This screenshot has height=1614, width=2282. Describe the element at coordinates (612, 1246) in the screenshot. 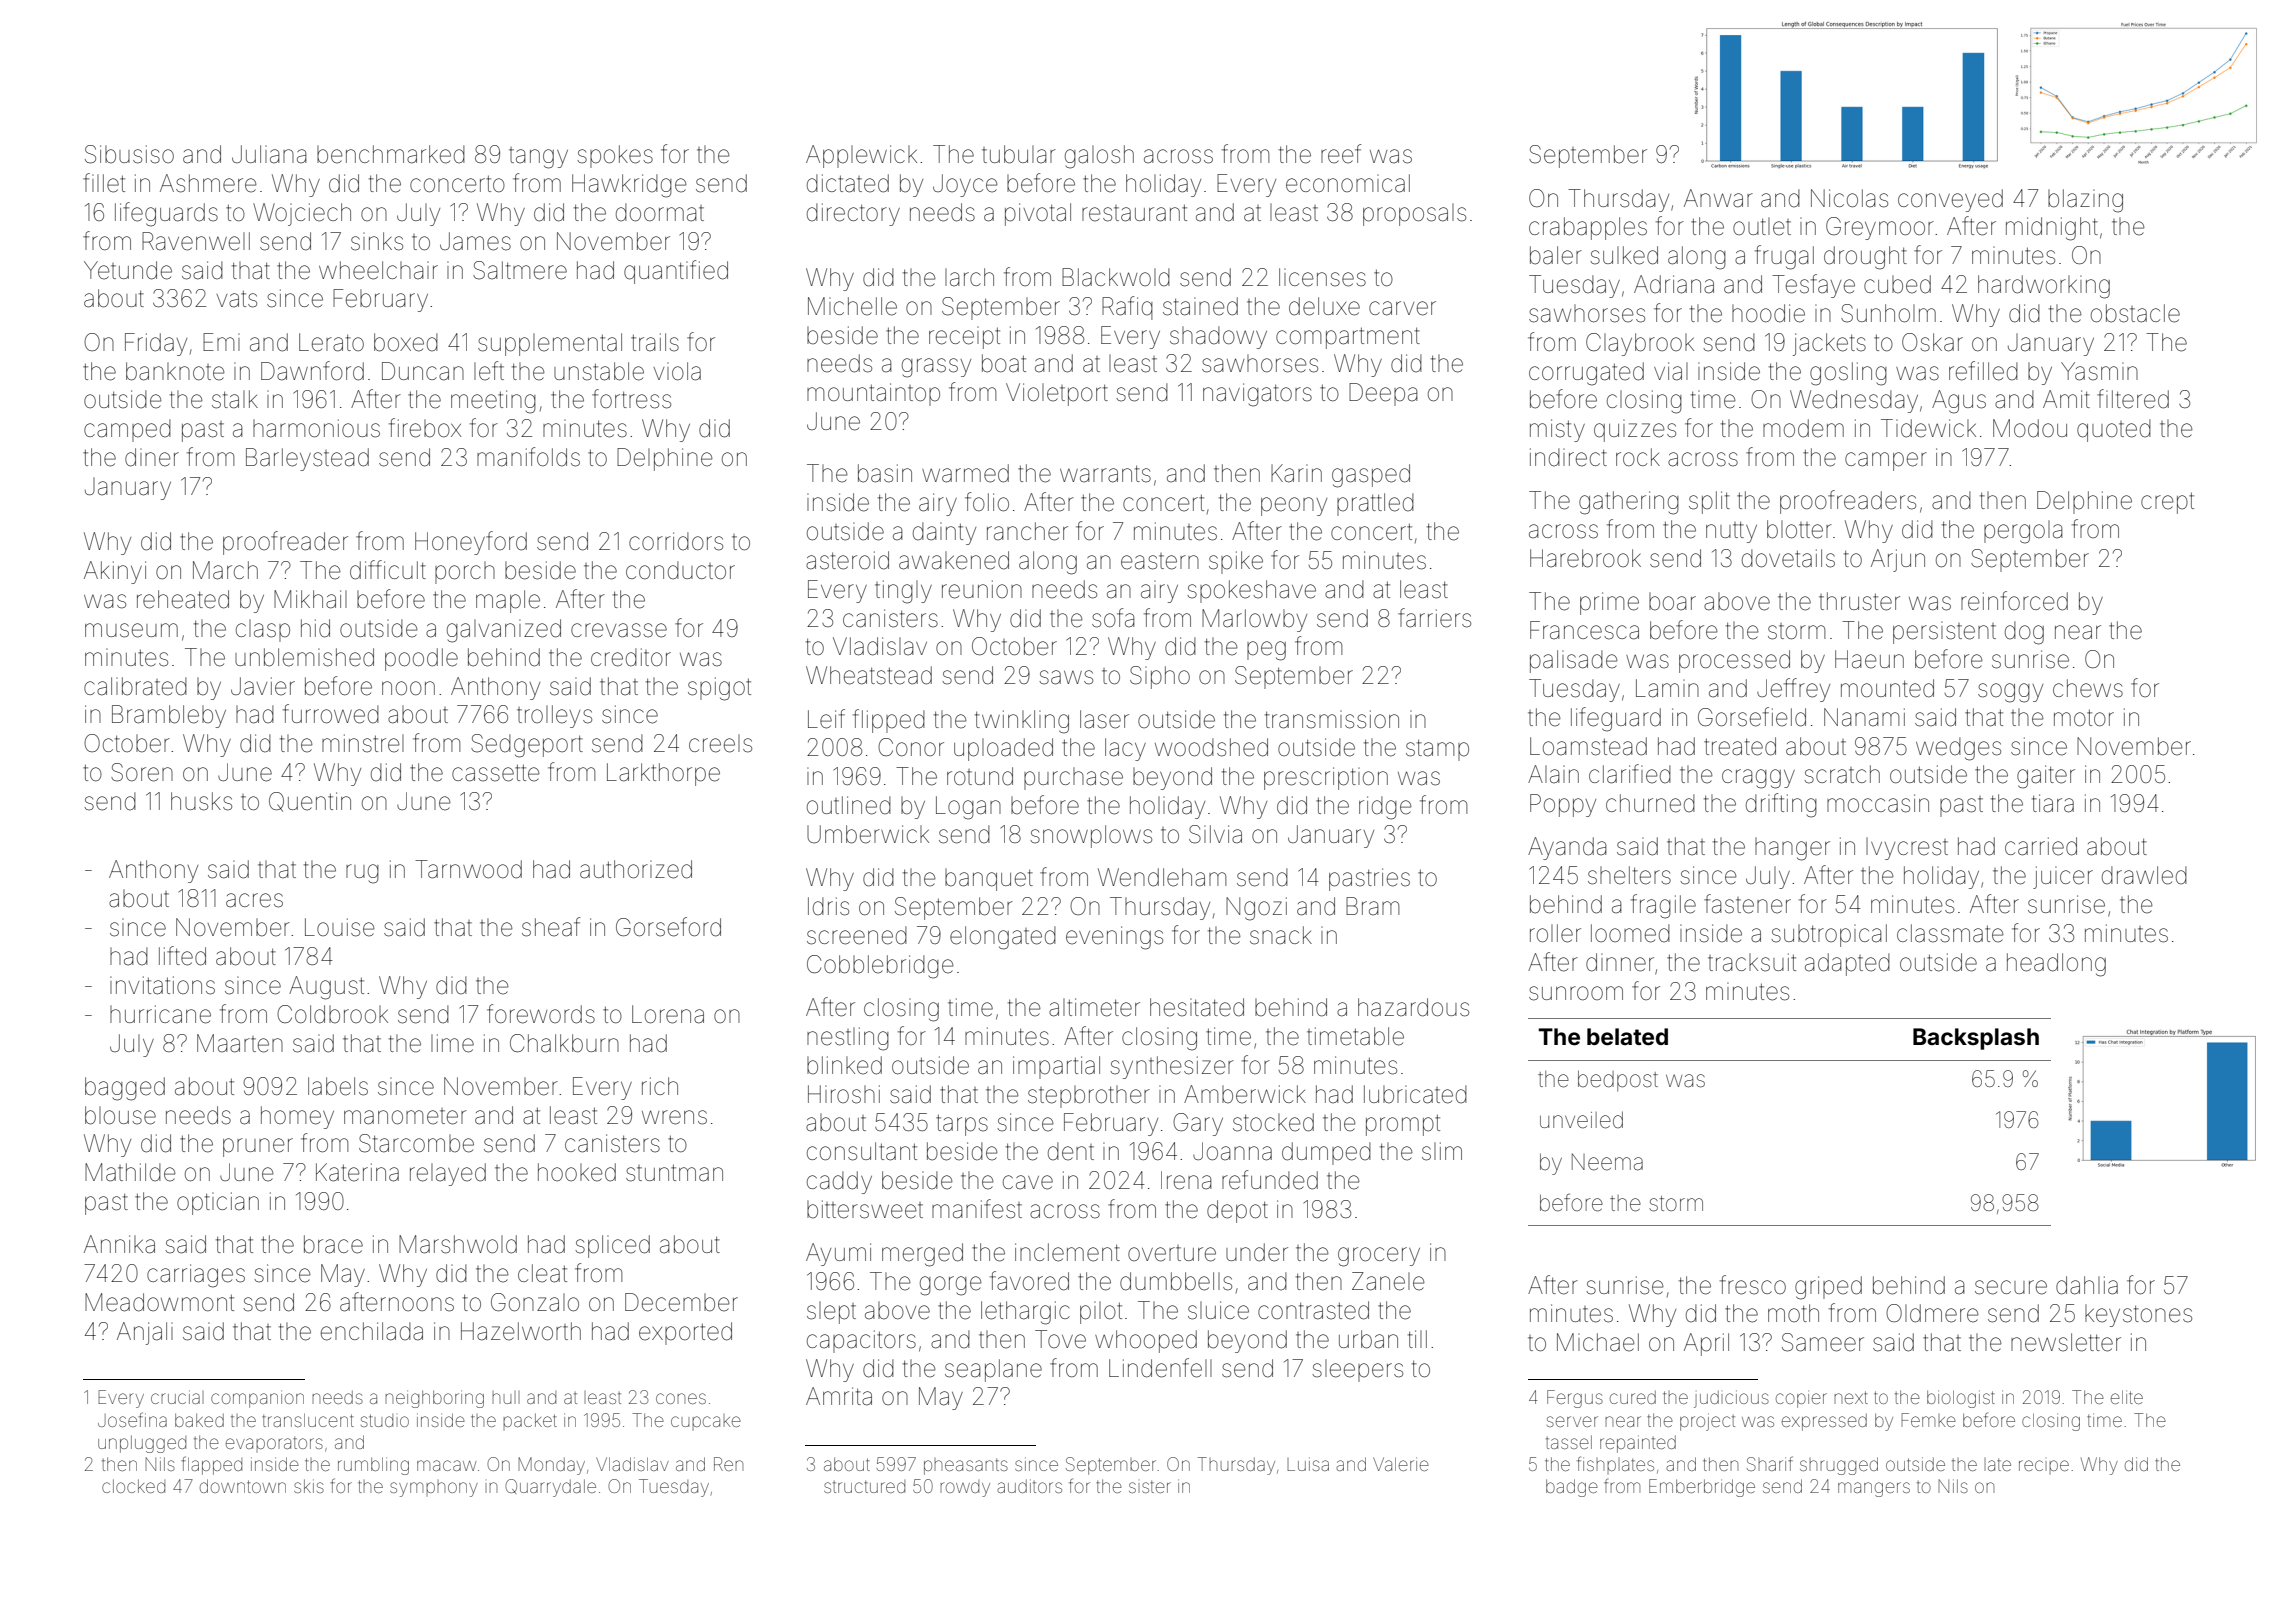

I see `spliced` at that location.
